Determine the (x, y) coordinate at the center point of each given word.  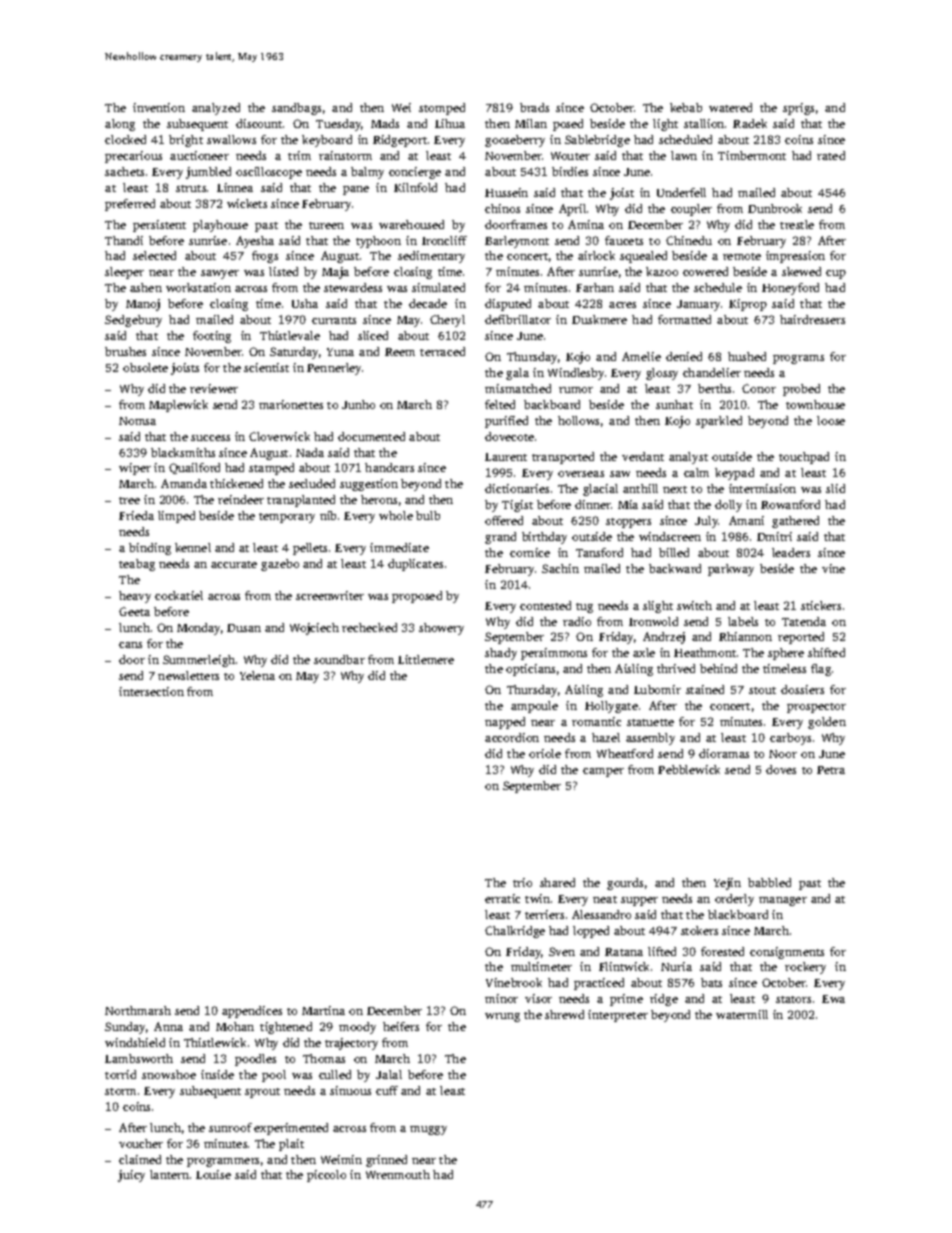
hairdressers (812, 319)
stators (793, 999)
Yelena (257, 675)
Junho (358, 404)
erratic (502, 898)
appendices (252, 1012)
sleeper (124, 273)
